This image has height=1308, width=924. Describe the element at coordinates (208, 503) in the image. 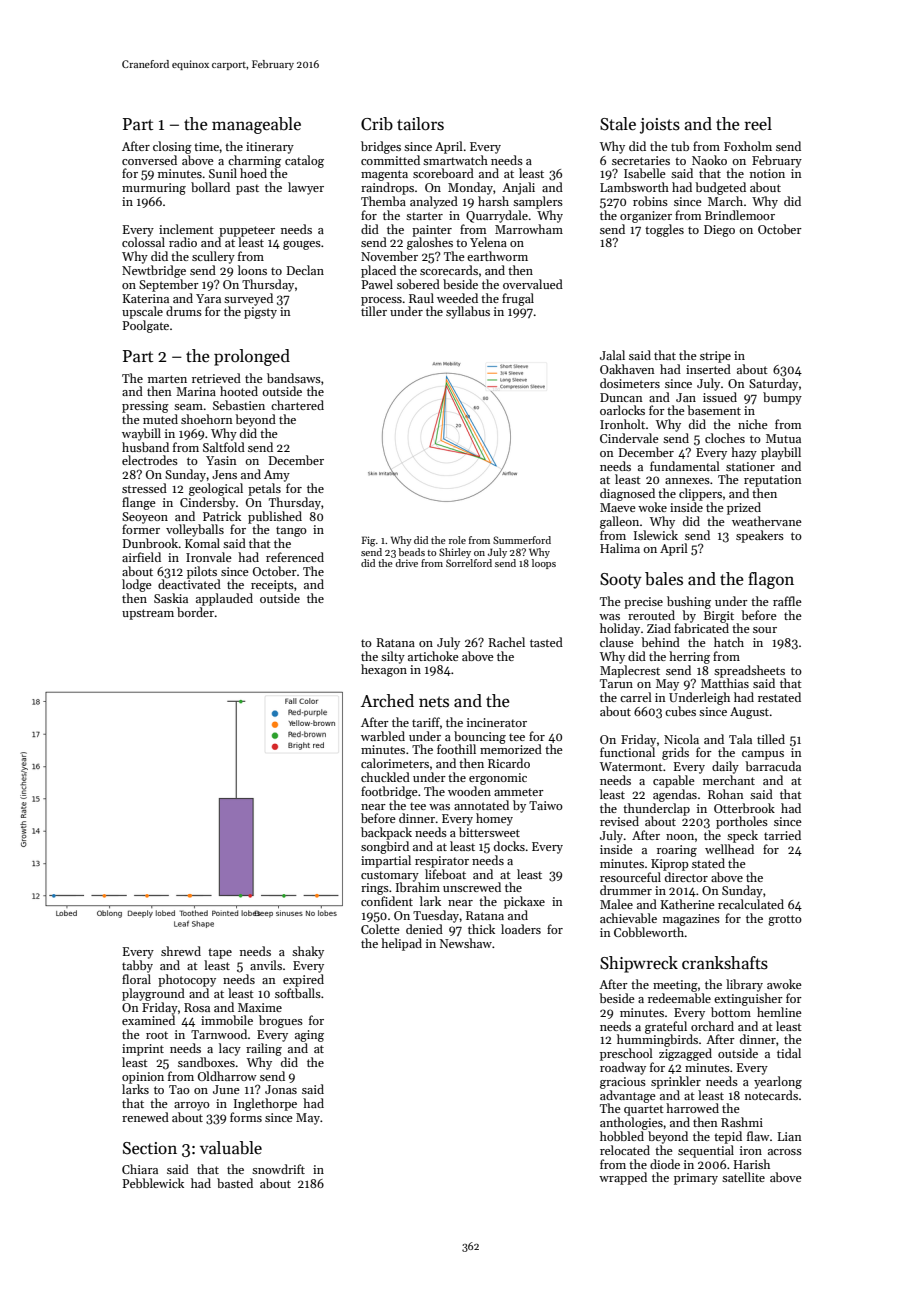

I see `Cindersby` at that location.
